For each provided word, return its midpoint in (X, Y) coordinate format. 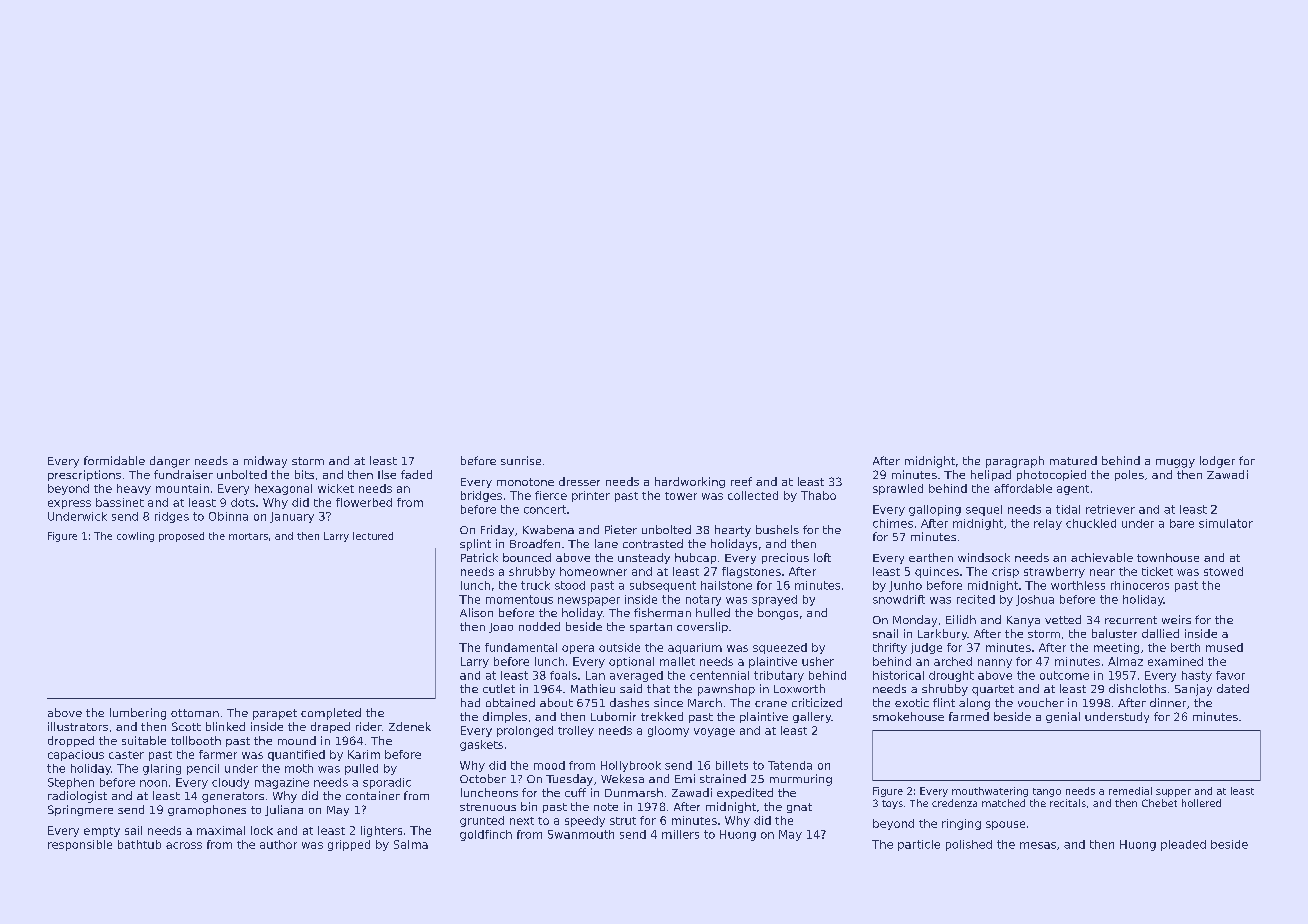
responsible (80, 845)
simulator (1226, 523)
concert (545, 509)
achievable (1102, 557)
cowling (135, 537)
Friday (497, 531)
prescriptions (84, 475)
